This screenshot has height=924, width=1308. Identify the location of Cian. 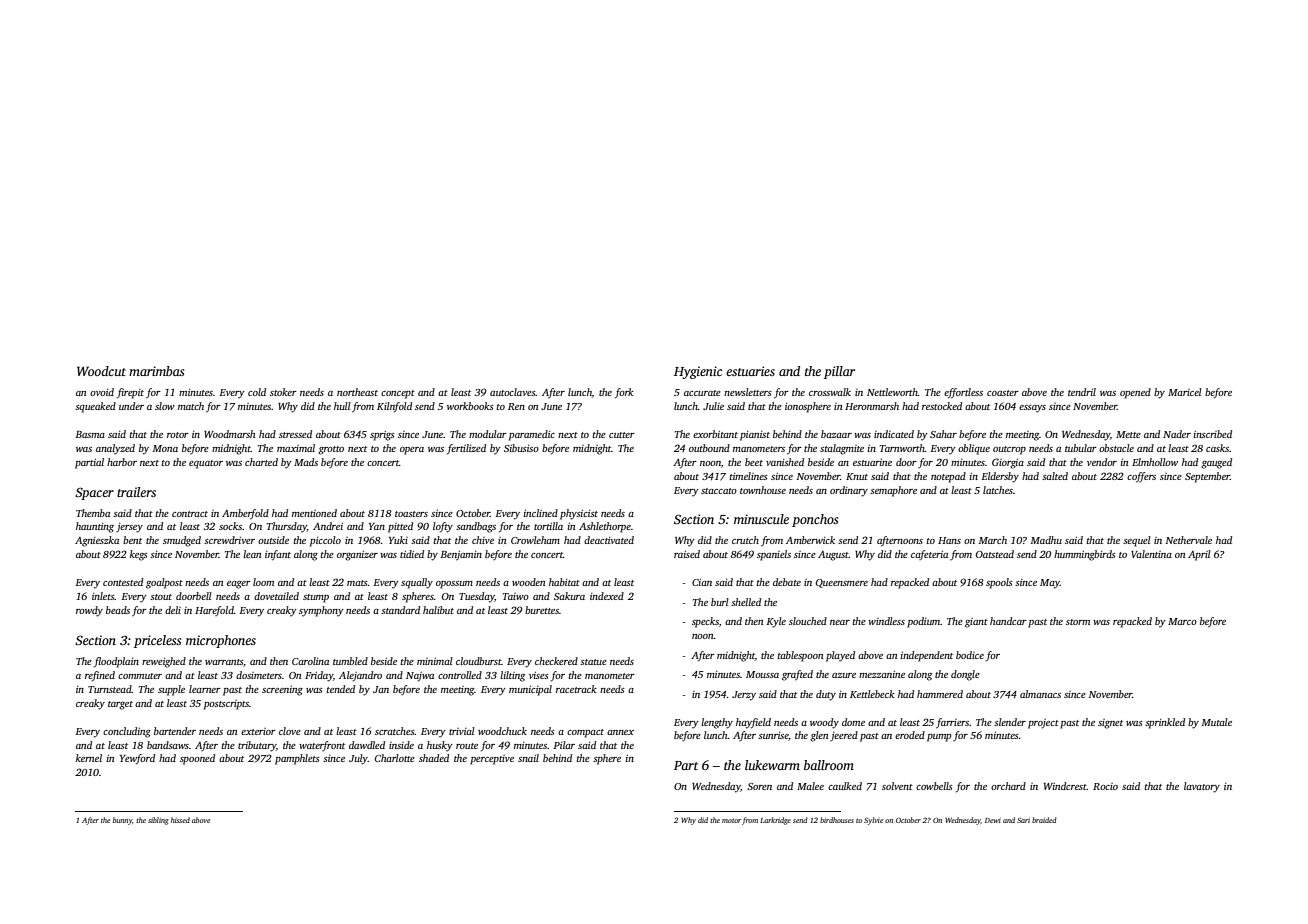
(702, 582).
